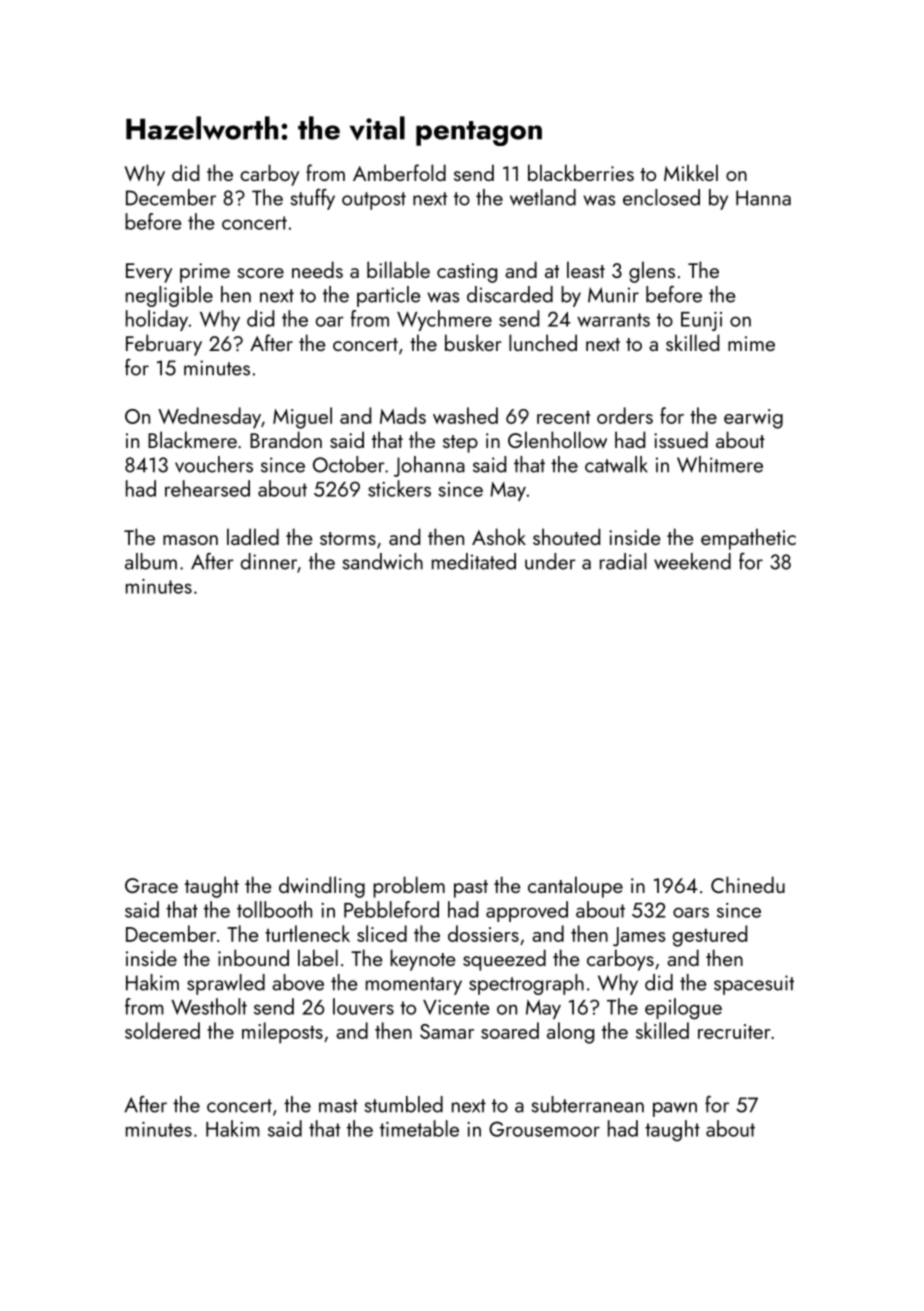 This screenshot has height=1311, width=924. I want to click on mast, so click(338, 1106).
